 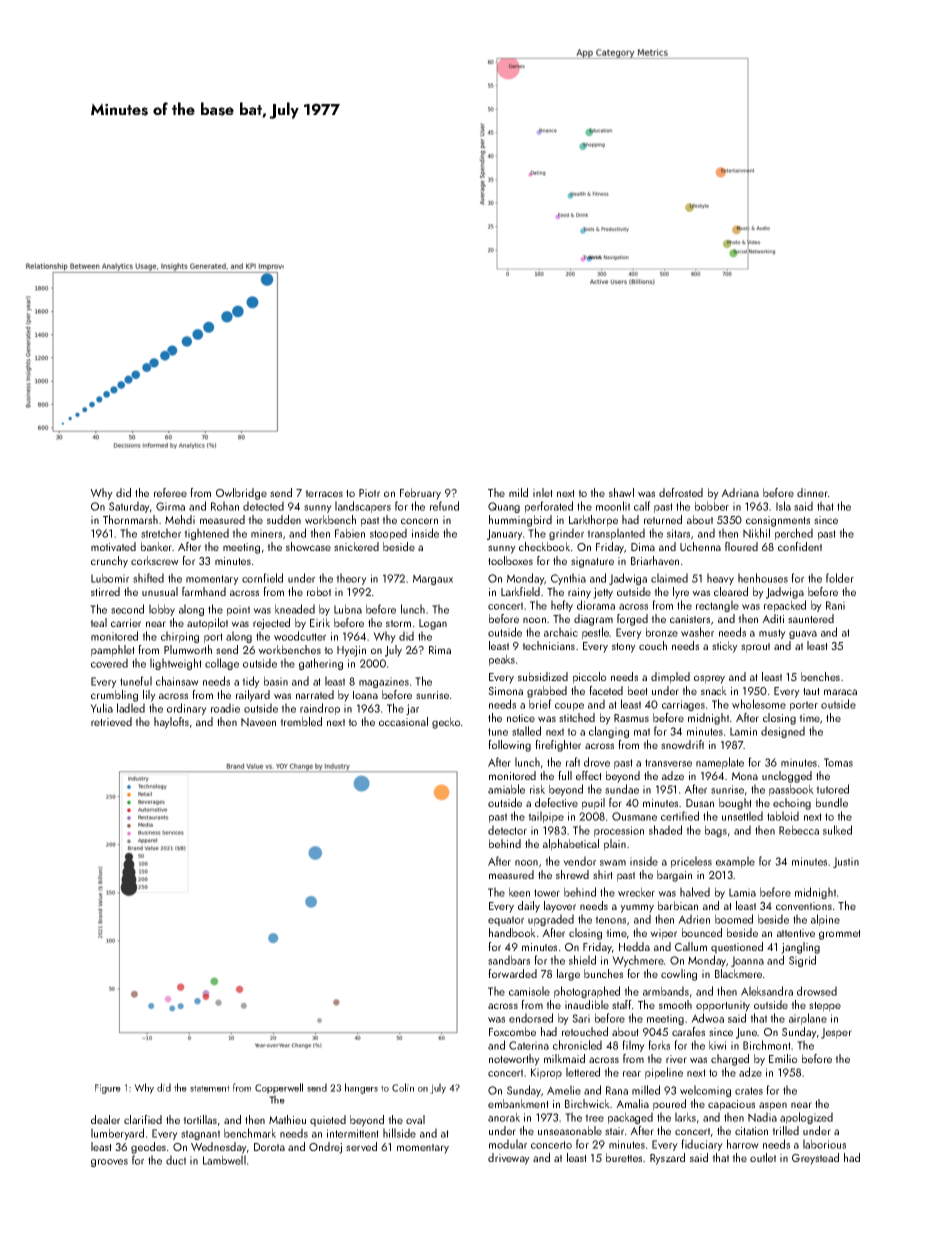 What do you see at coordinates (210, 1088) in the document?
I see `statement` at bounding box center [210, 1088].
